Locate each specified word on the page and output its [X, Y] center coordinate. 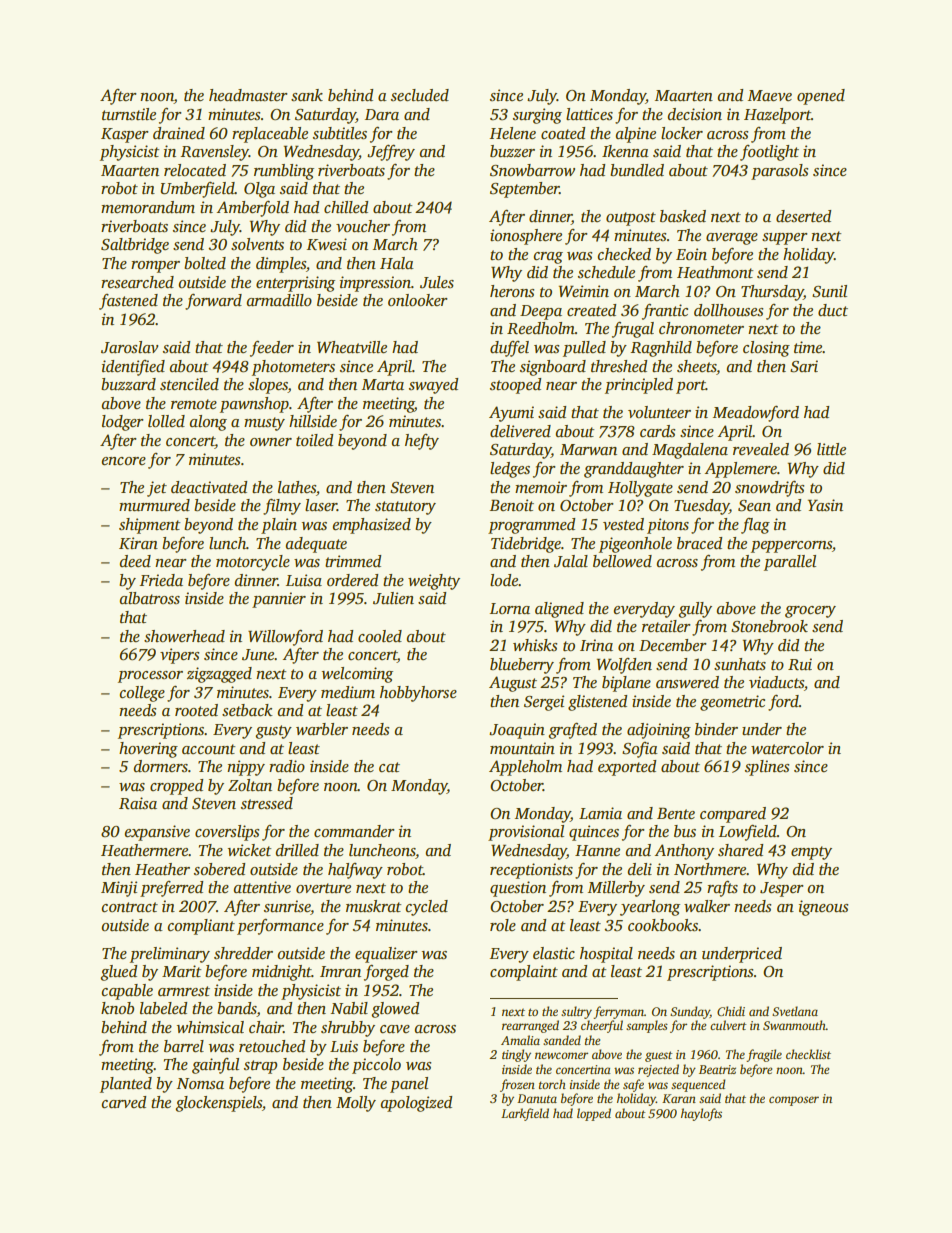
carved [123, 1102]
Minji [119, 889]
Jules [437, 282]
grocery [810, 612]
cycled [426, 908]
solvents [257, 244]
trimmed [353, 561]
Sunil [829, 291]
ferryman [618, 1012]
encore [123, 461]
